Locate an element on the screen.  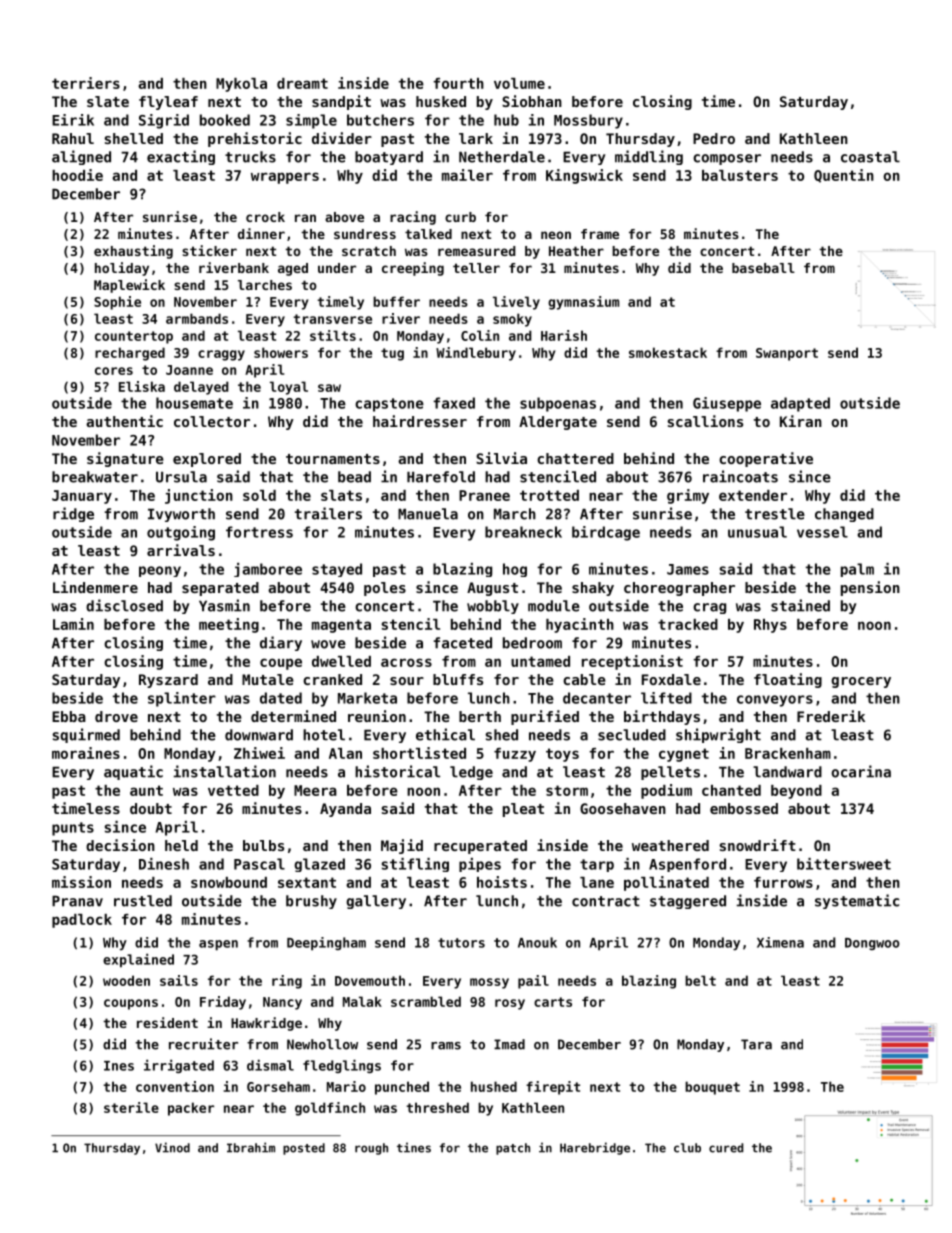
holiday is located at coordinates (122, 269).
